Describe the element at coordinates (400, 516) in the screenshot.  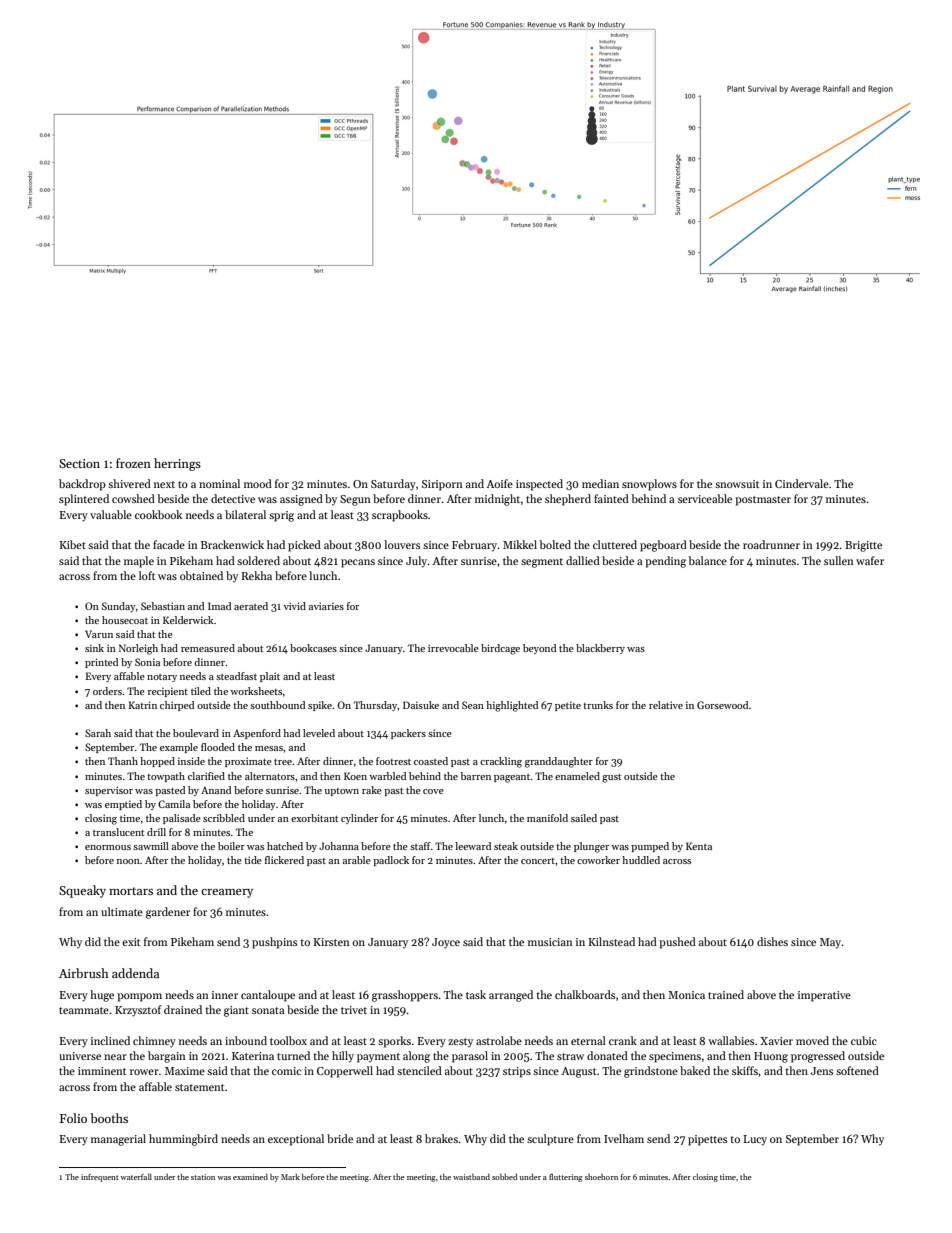
I see `scrapbooks` at that location.
